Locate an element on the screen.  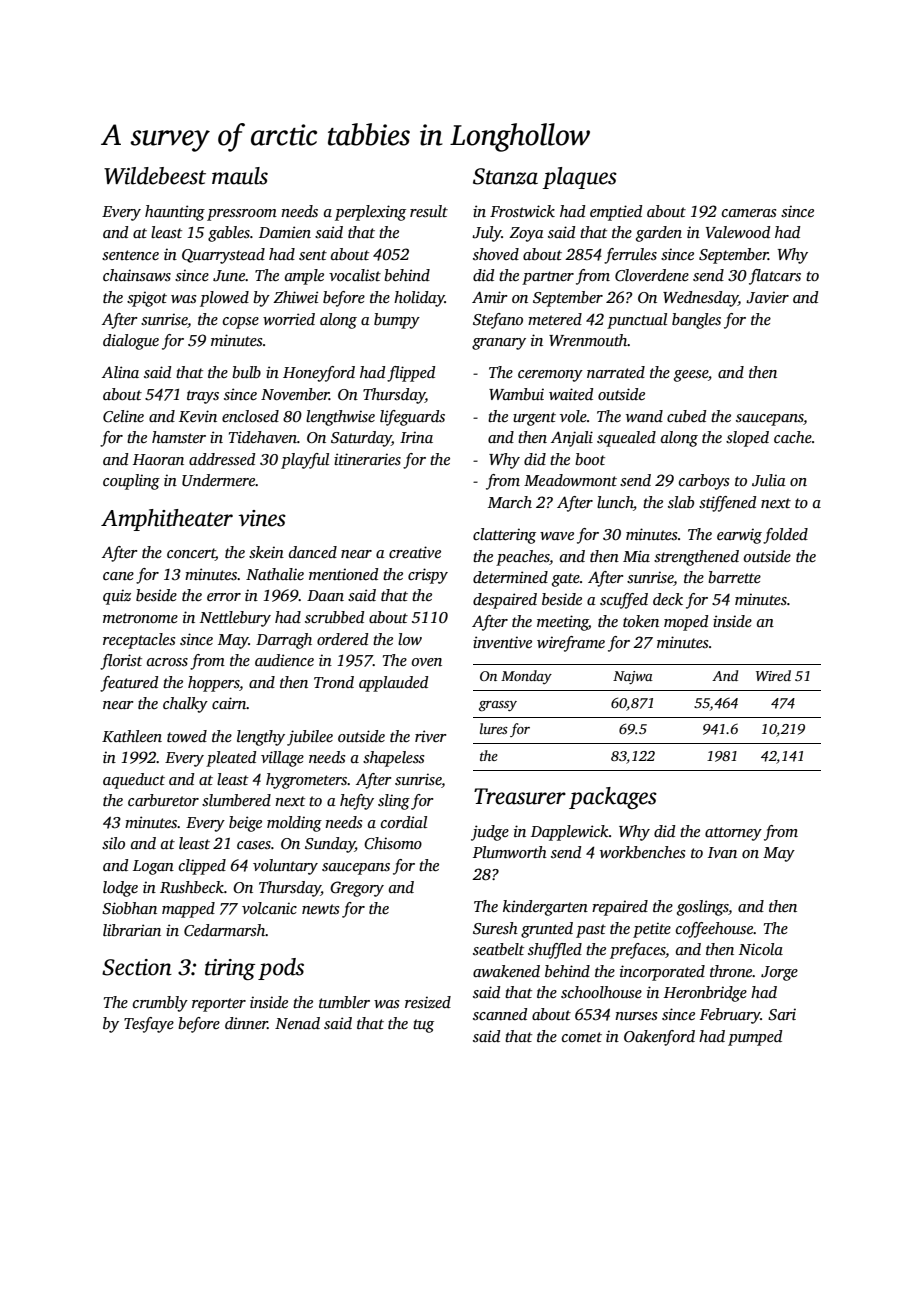
cache is located at coordinates (793, 437).
